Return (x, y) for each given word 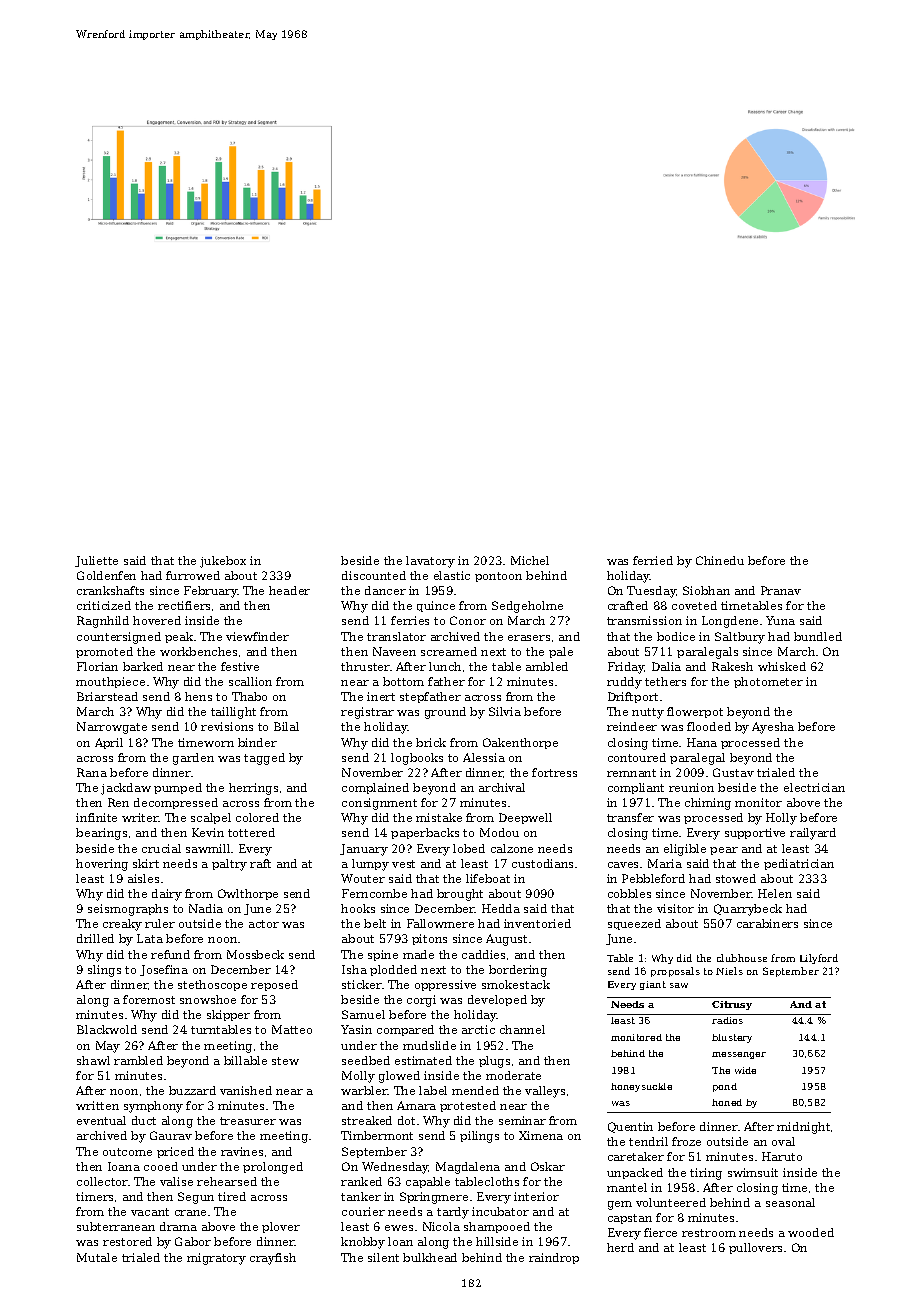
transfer (630, 817)
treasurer (248, 1121)
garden (193, 759)
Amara (416, 1105)
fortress (554, 772)
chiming (708, 804)
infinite (96, 817)
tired (232, 1196)
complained (375, 788)
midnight (803, 1128)
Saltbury (740, 638)
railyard (813, 834)
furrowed (193, 575)
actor (264, 924)
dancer (385, 590)
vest (403, 864)
